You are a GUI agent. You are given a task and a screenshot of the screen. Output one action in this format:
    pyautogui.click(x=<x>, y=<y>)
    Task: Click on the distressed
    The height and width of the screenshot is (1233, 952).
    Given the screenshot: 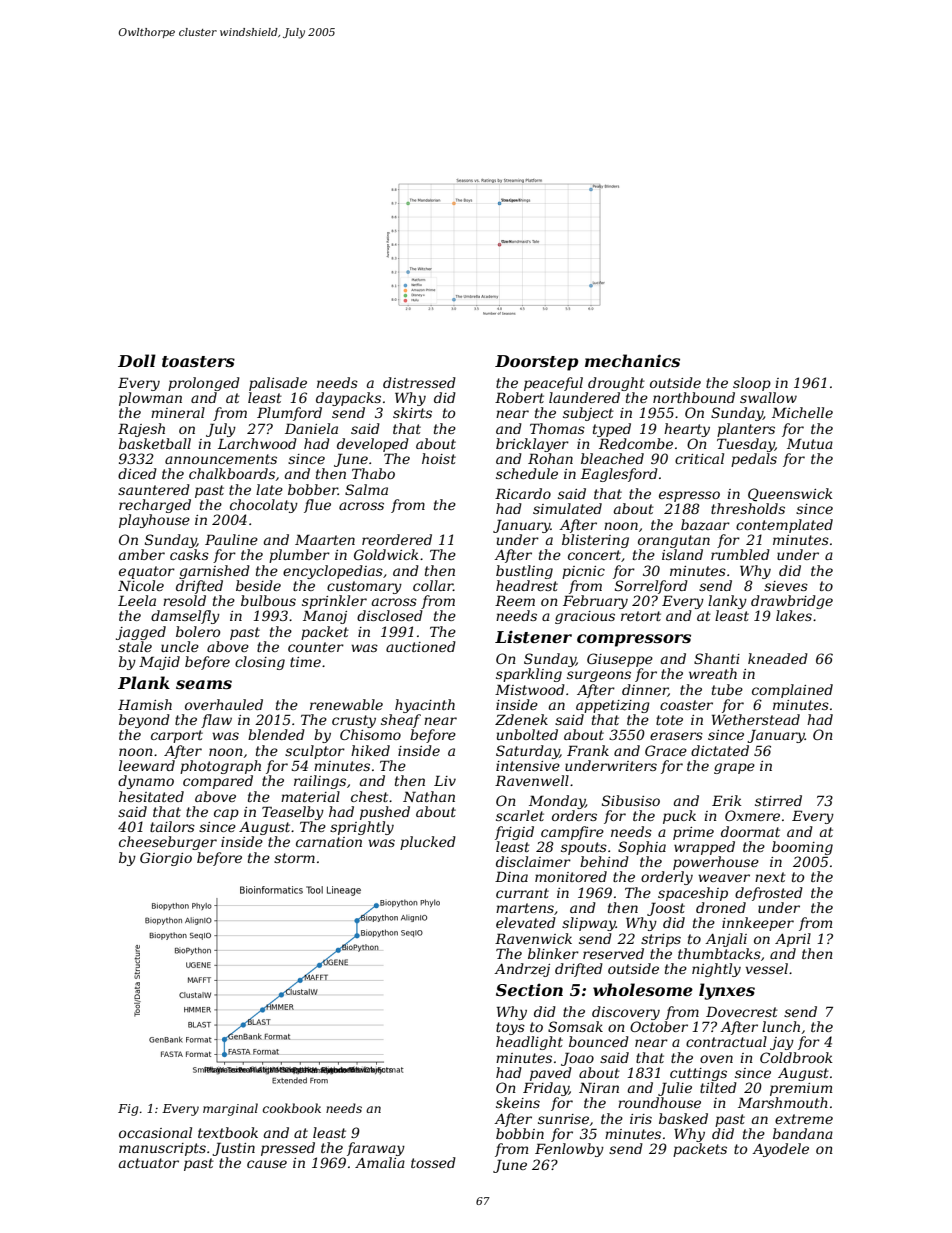 What is the action you would take?
    pyautogui.click(x=419, y=382)
